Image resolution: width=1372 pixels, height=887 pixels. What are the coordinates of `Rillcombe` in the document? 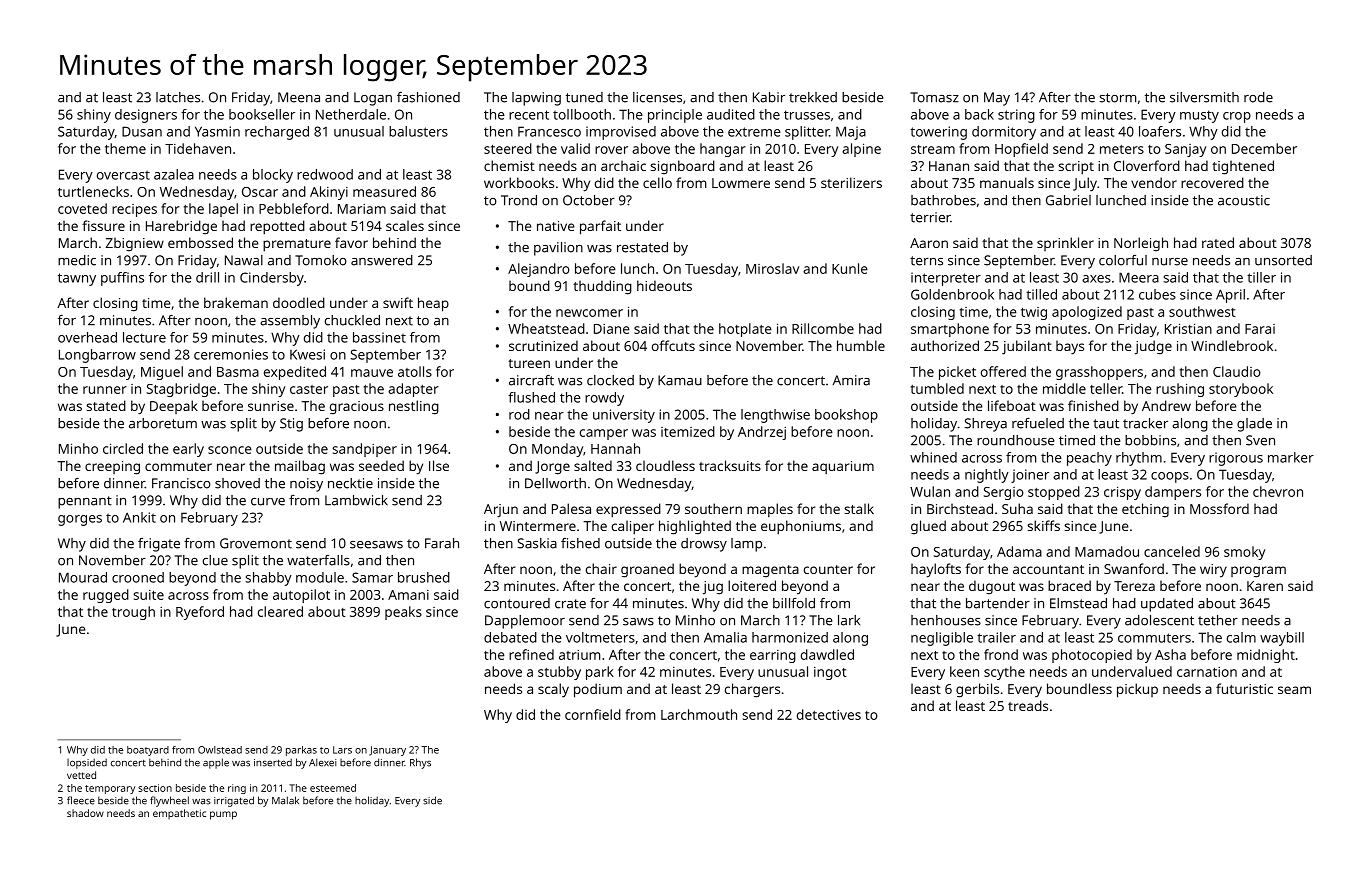 It's located at (823, 328).
